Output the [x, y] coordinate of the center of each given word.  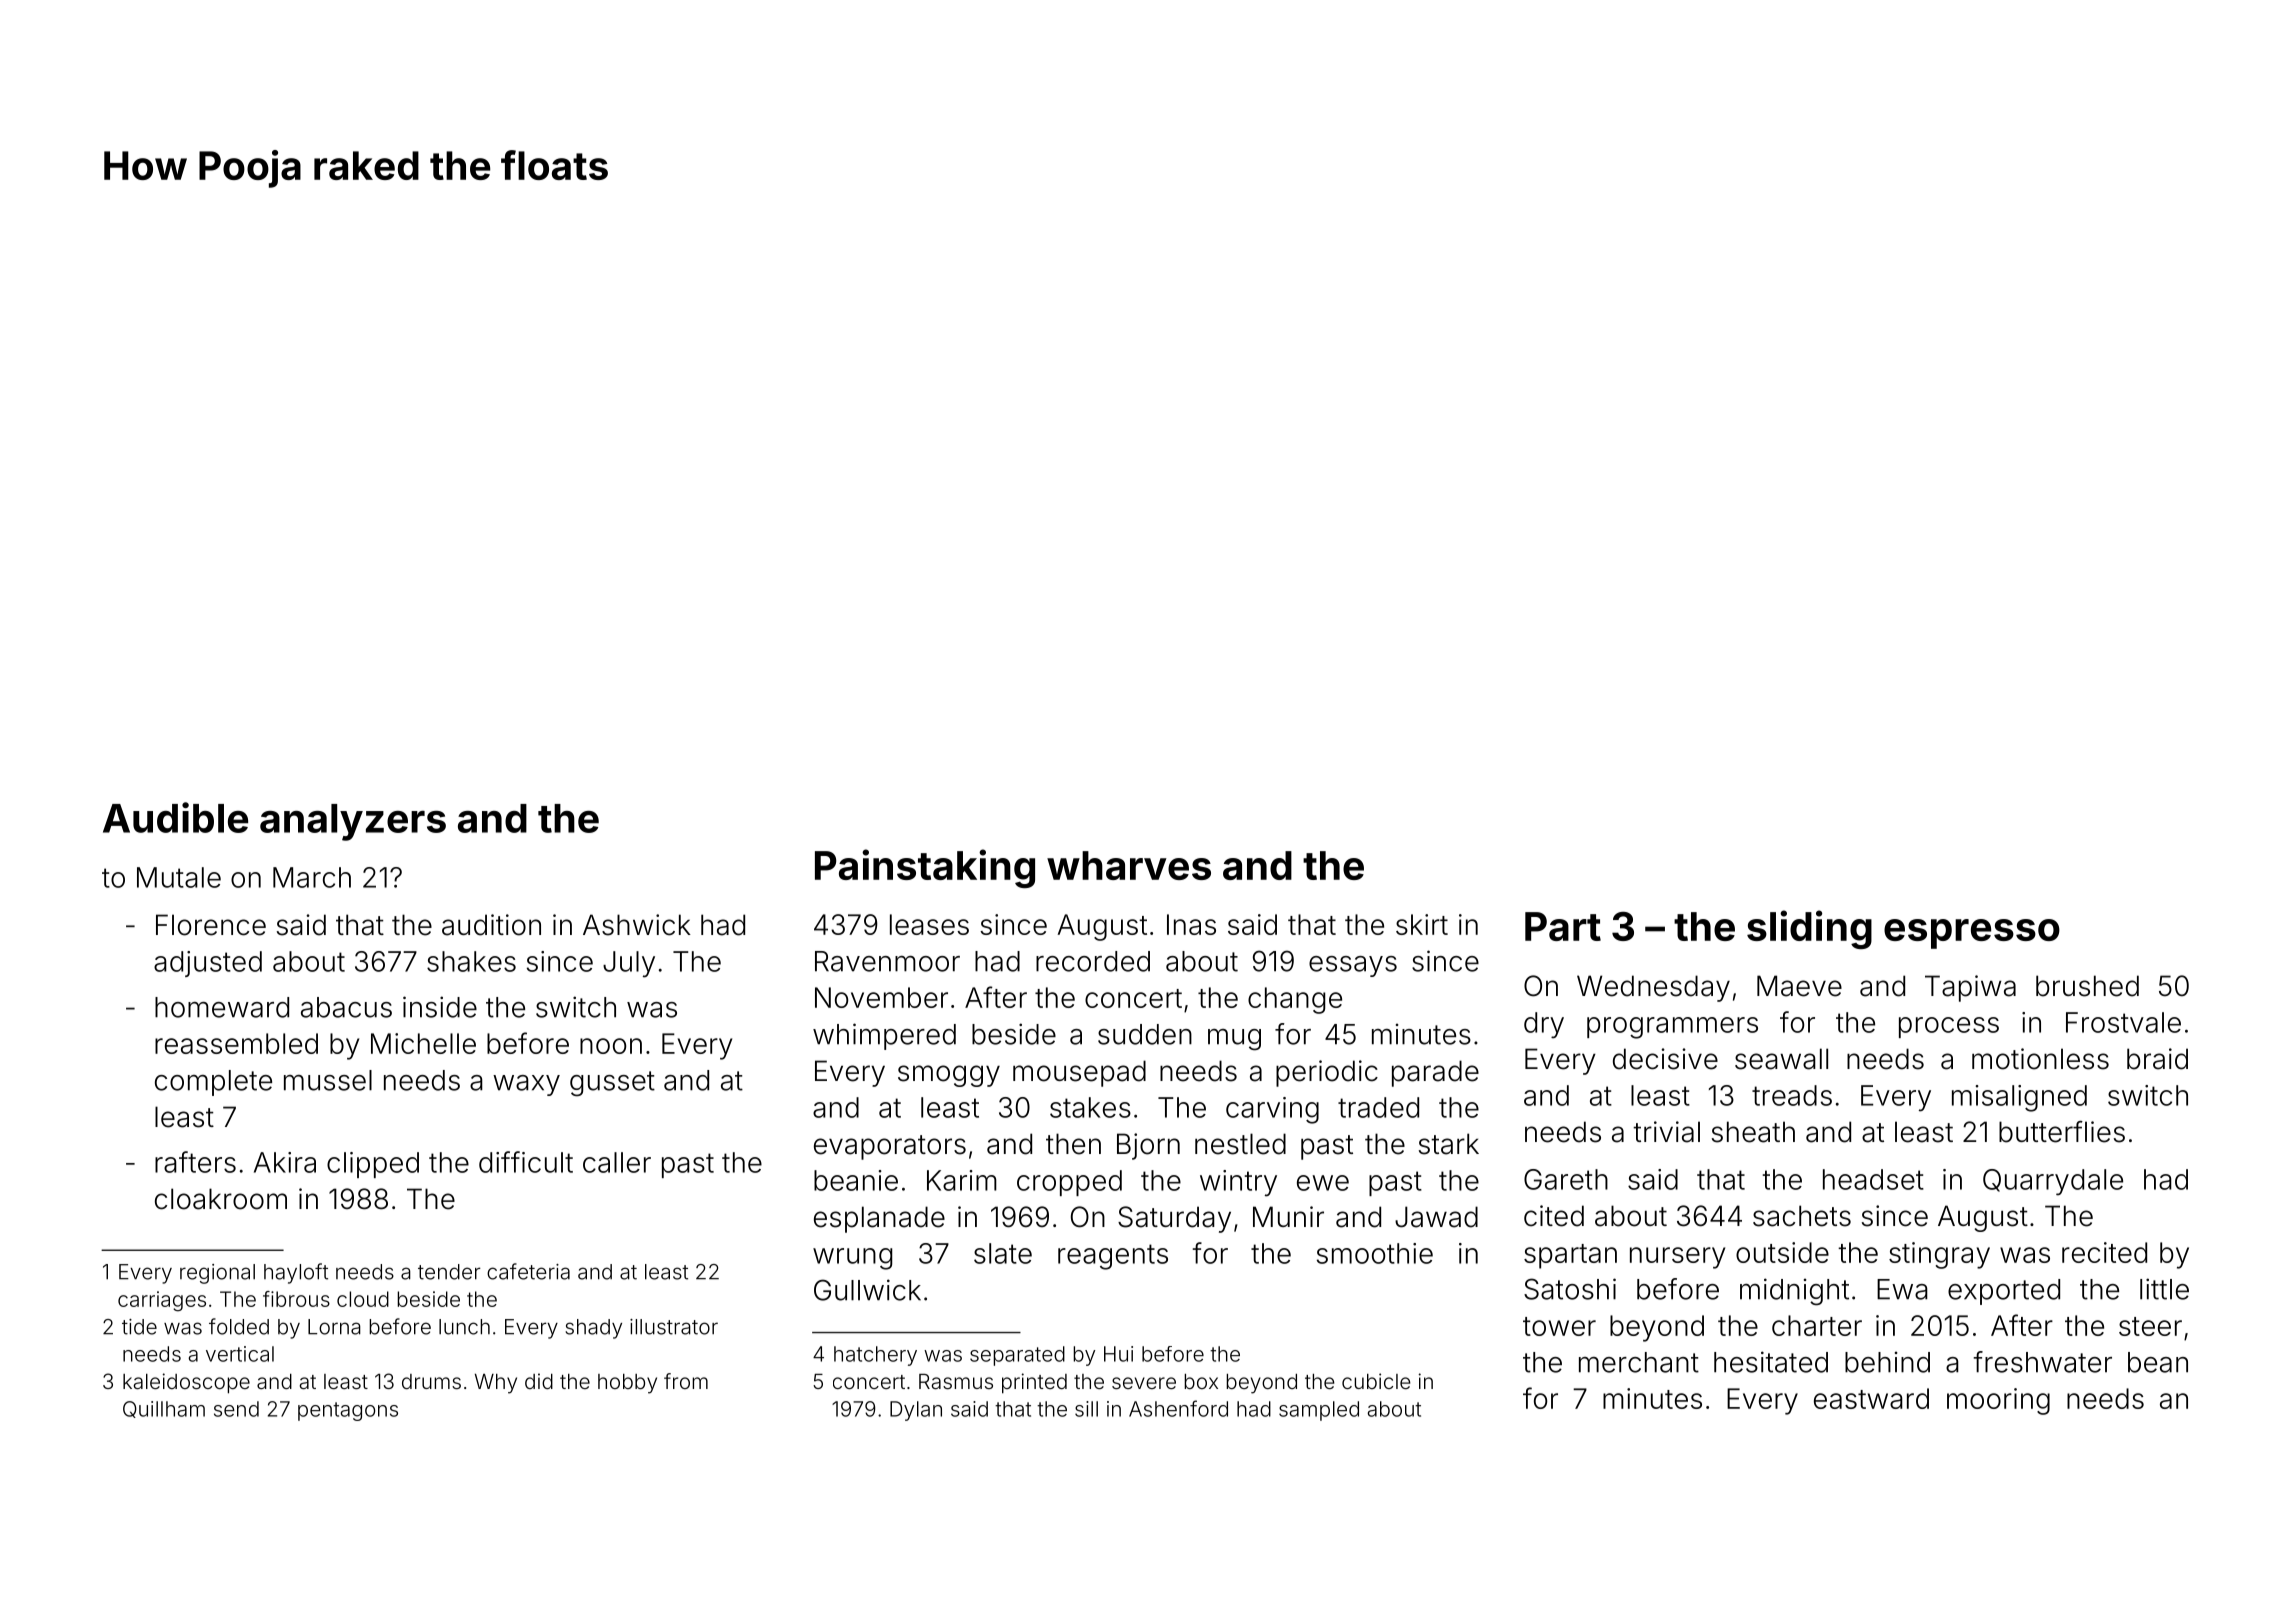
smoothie [1375, 1253]
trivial [1666, 1132]
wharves [1129, 865]
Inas [1191, 924]
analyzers [353, 822]
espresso [1972, 934]
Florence [211, 925]
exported [2004, 1292]
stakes [1090, 1107]
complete [213, 1083]
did [539, 1381]
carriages [162, 1301]
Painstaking [925, 868]
